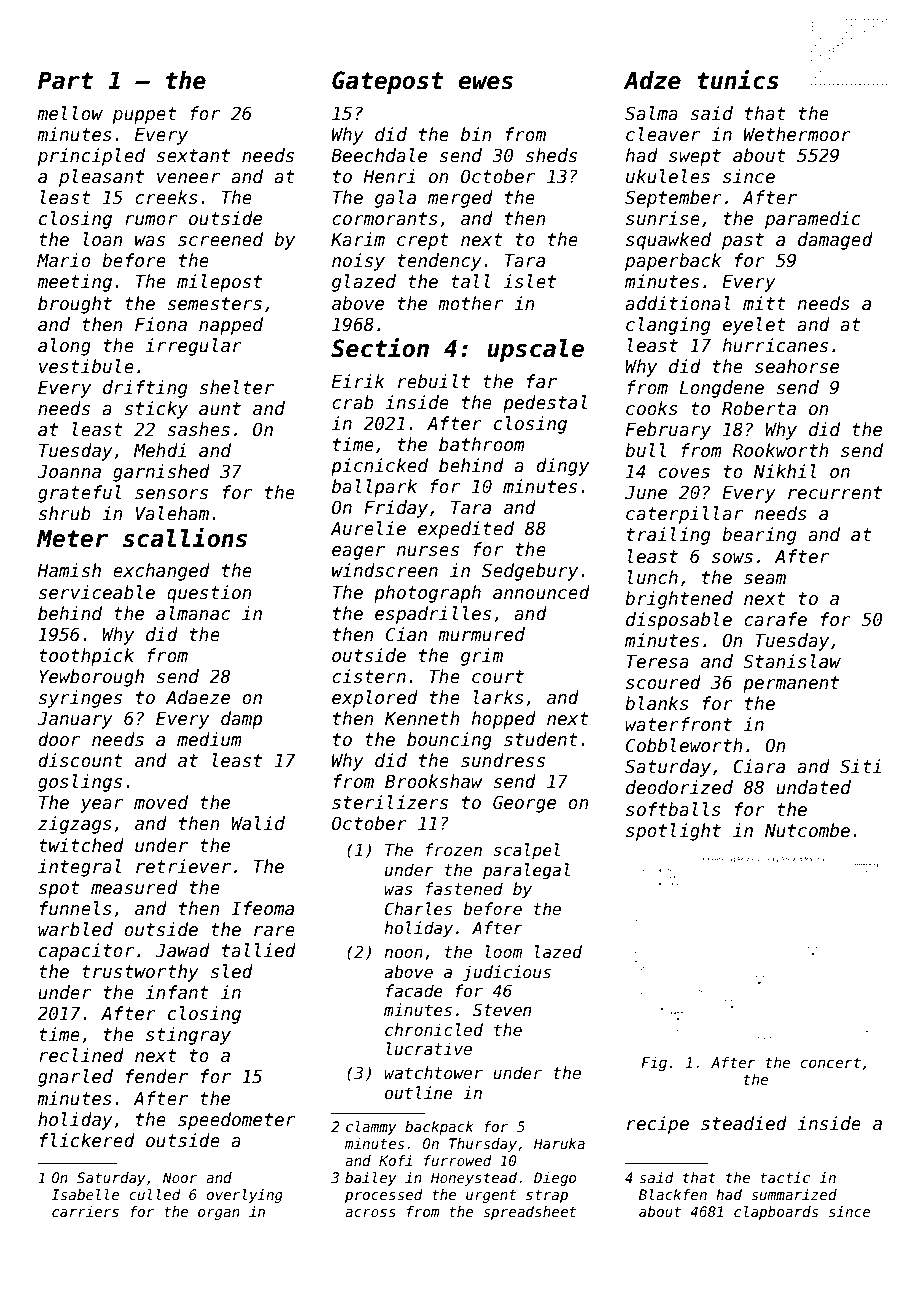 The width and height of the screenshot is (924, 1308). What do you see at coordinates (74, 283) in the screenshot?
I see `meeting` at bounding box center [74, 283].
